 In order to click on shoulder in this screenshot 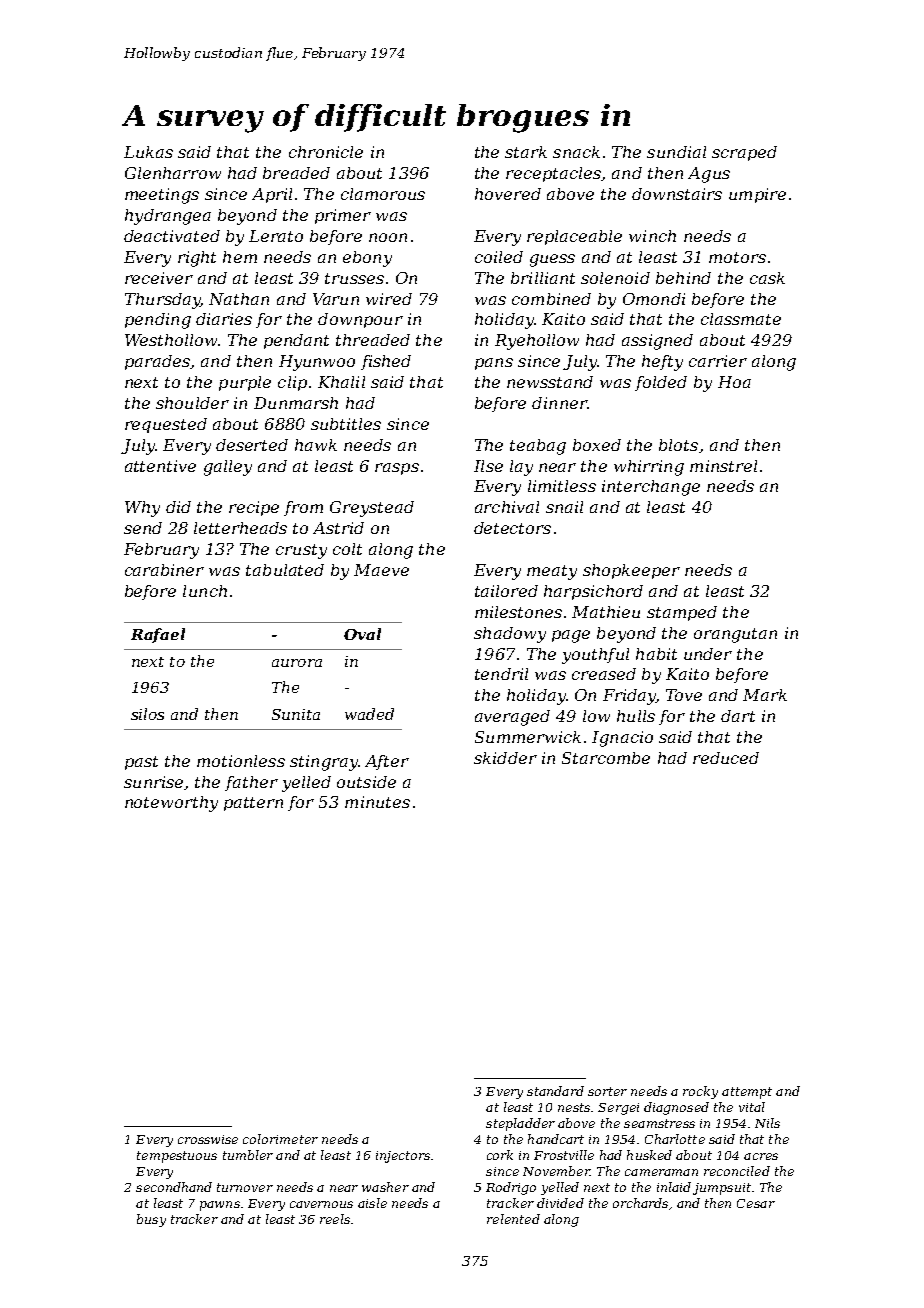, I will do `click(192, 403)`.
